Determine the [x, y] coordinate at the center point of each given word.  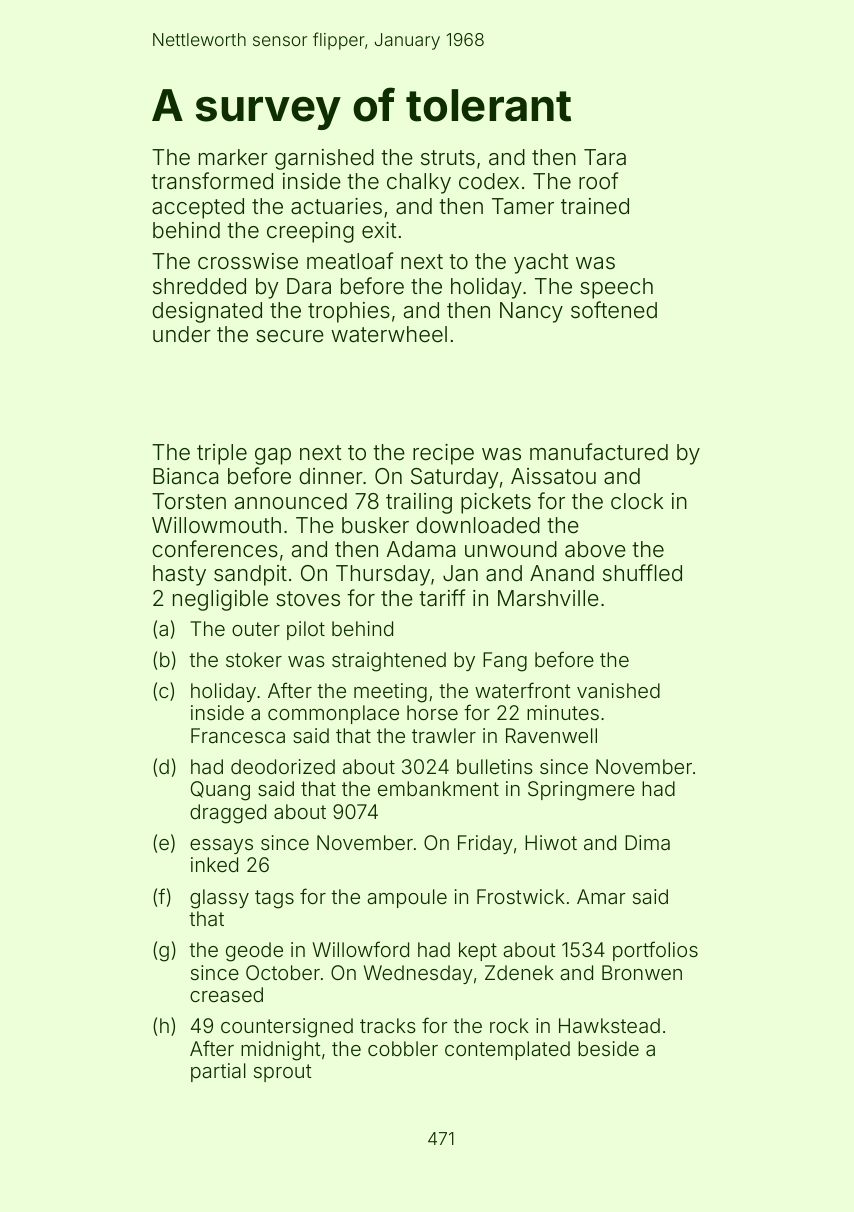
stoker [254, 659]
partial [218, 1072]
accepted [198, 208]
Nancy [531, 312]
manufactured [599, 452]
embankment [438, 788]
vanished [618, 690]
